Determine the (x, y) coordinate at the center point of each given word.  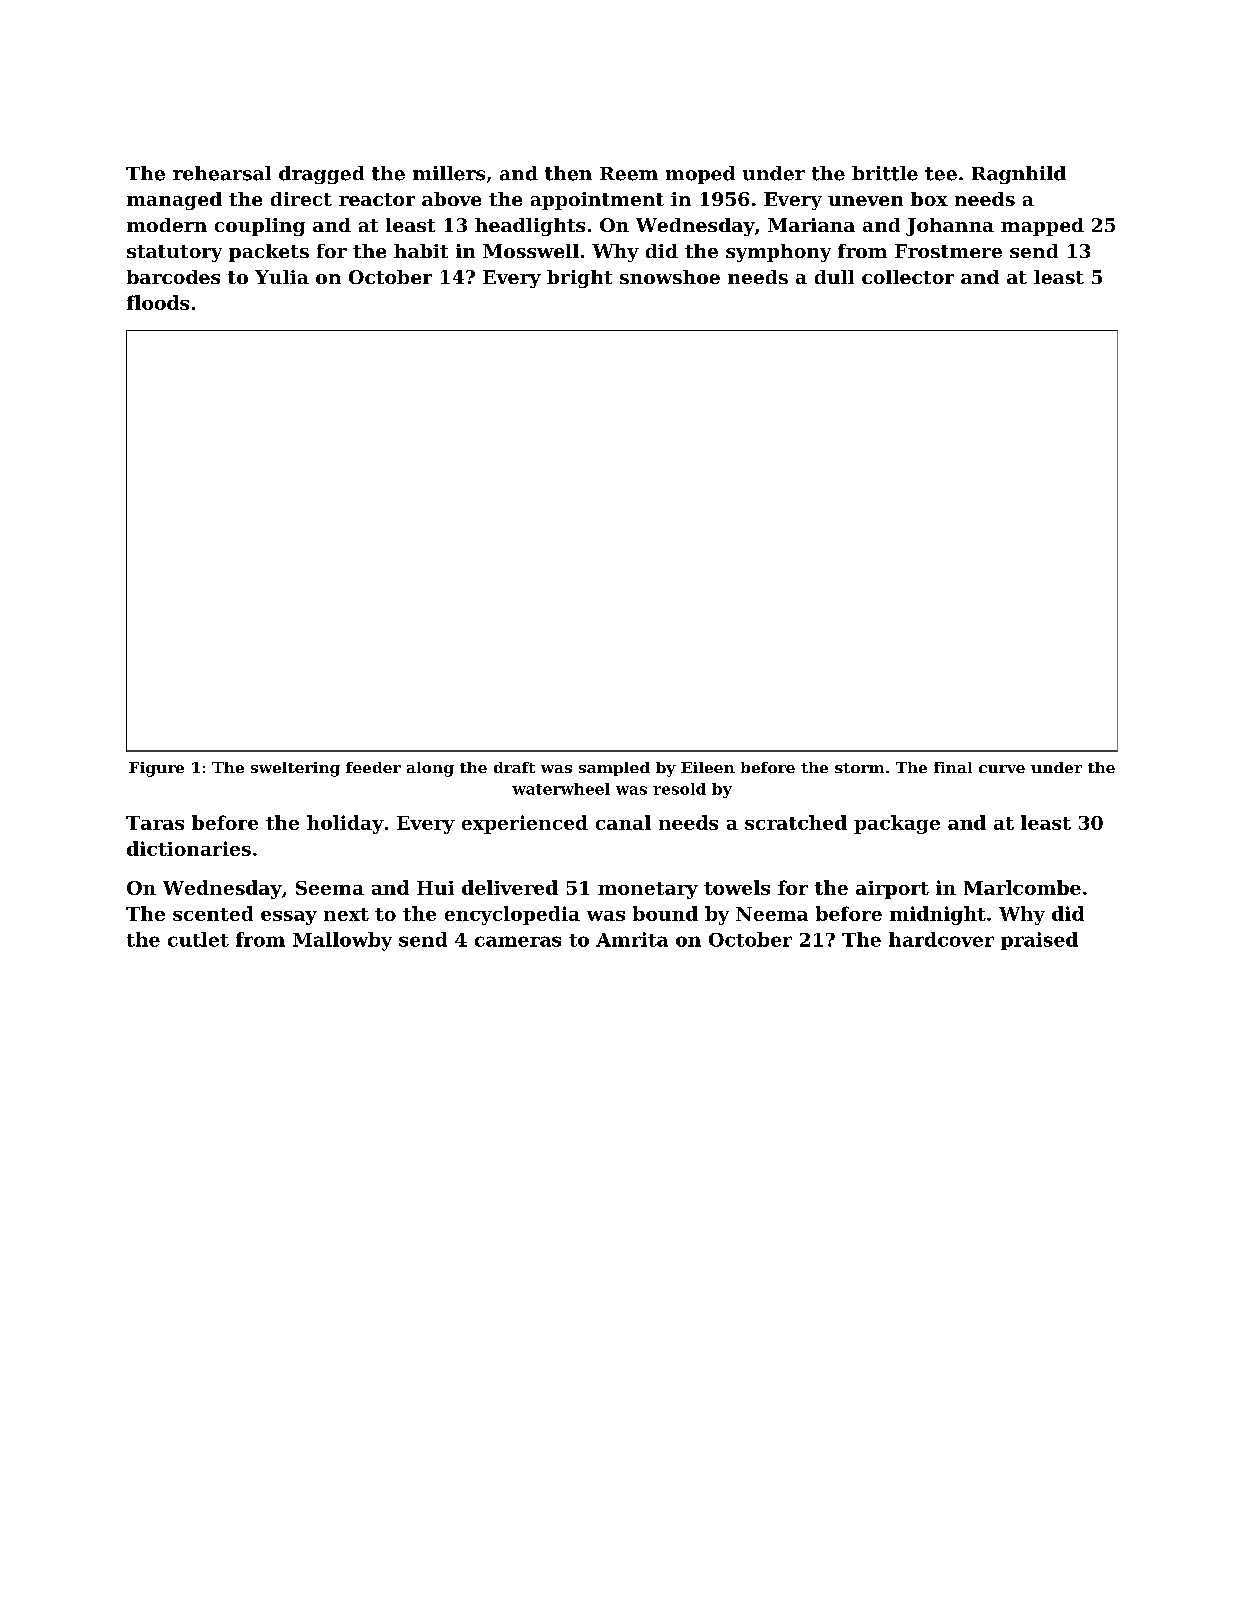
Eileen (708, 767)
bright (579, 279)
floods (158, 302)
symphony (778, 253)
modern (167, 225)
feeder (373, 767)
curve (1002, 769)
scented (213, 913)
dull (834, 277)
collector (908, 277)
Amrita (632, 939)
